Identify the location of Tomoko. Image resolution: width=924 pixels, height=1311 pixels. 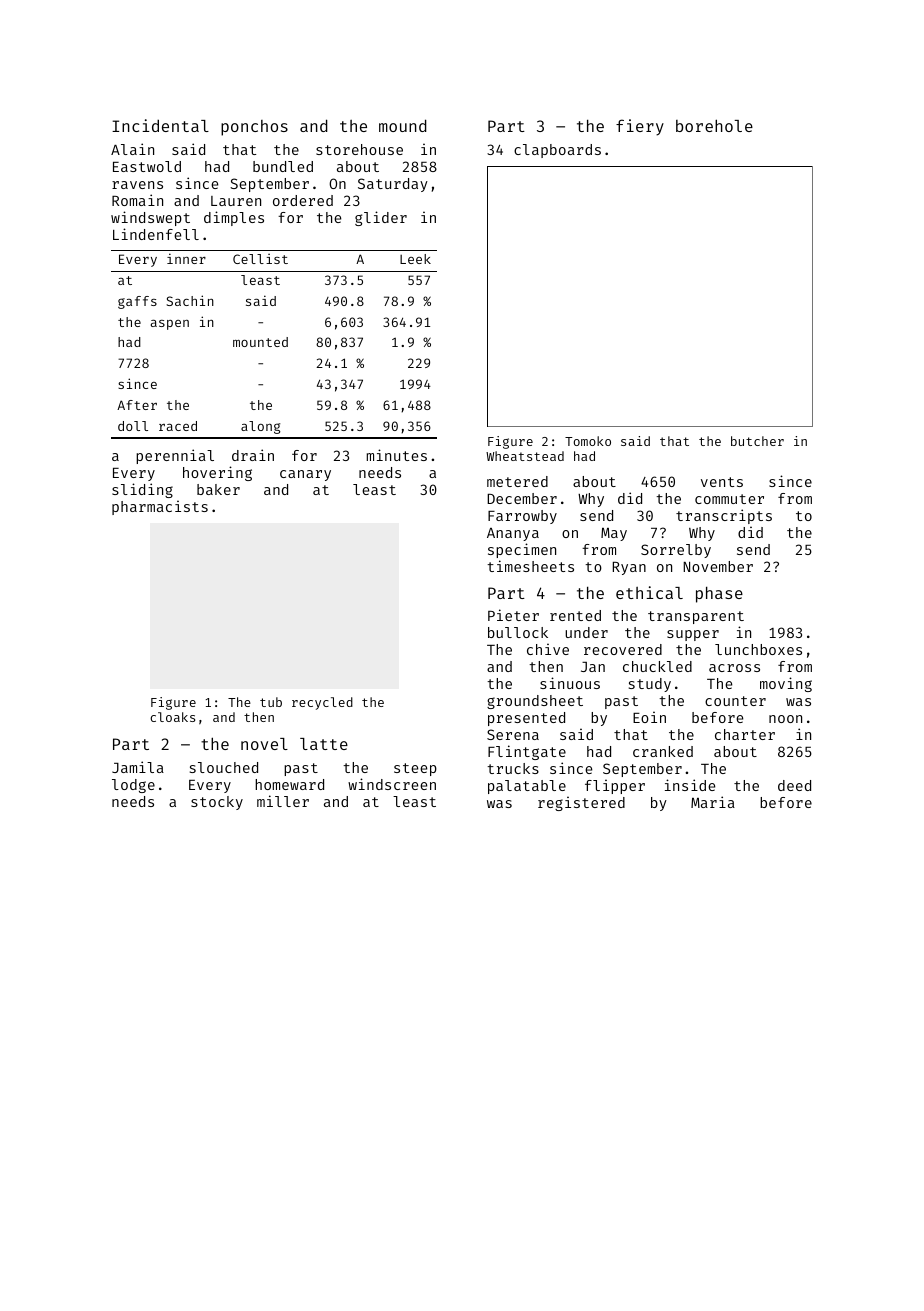
(588, 441).
